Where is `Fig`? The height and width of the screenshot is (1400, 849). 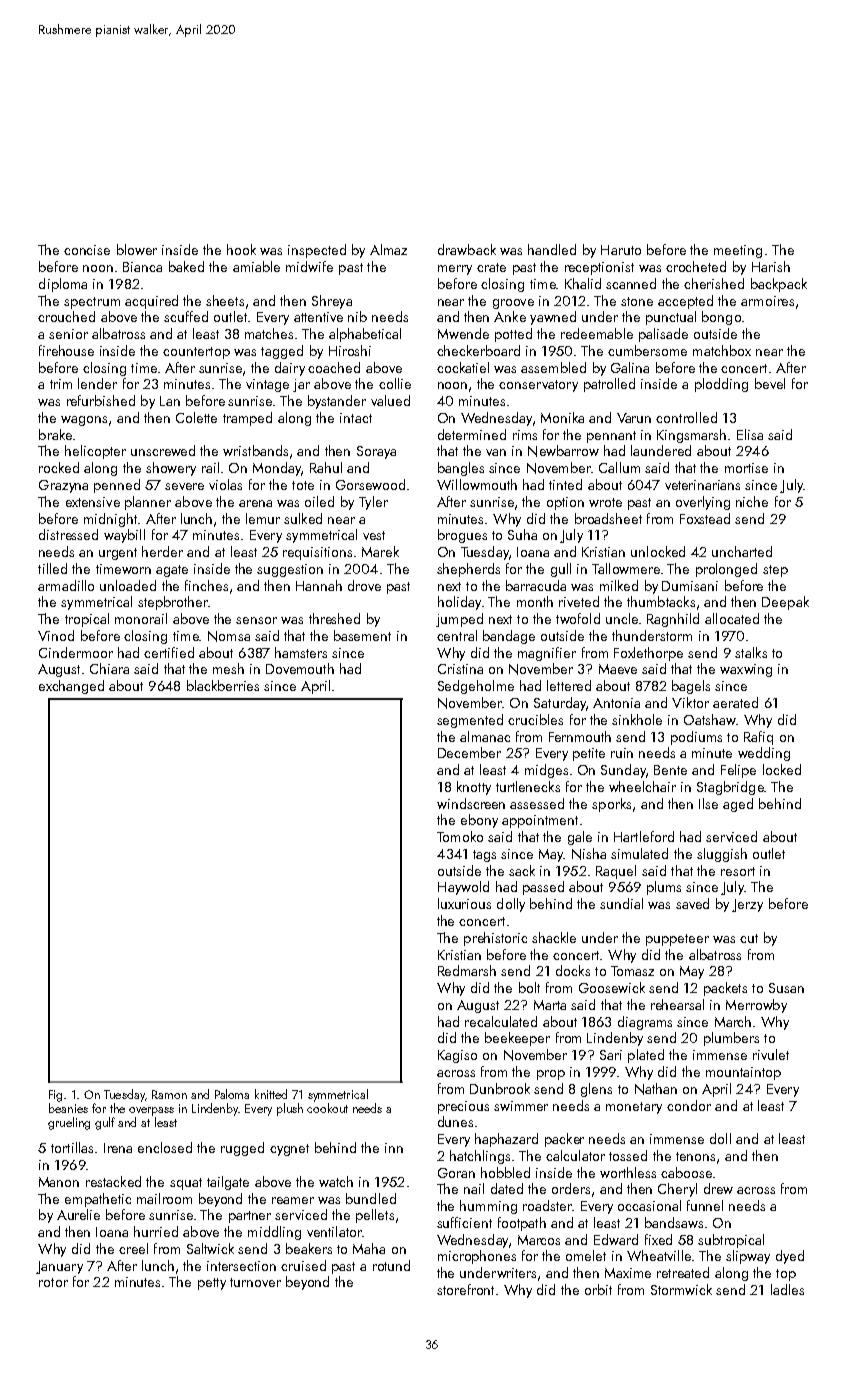 Fig is located at coordinates (57, 1096).
